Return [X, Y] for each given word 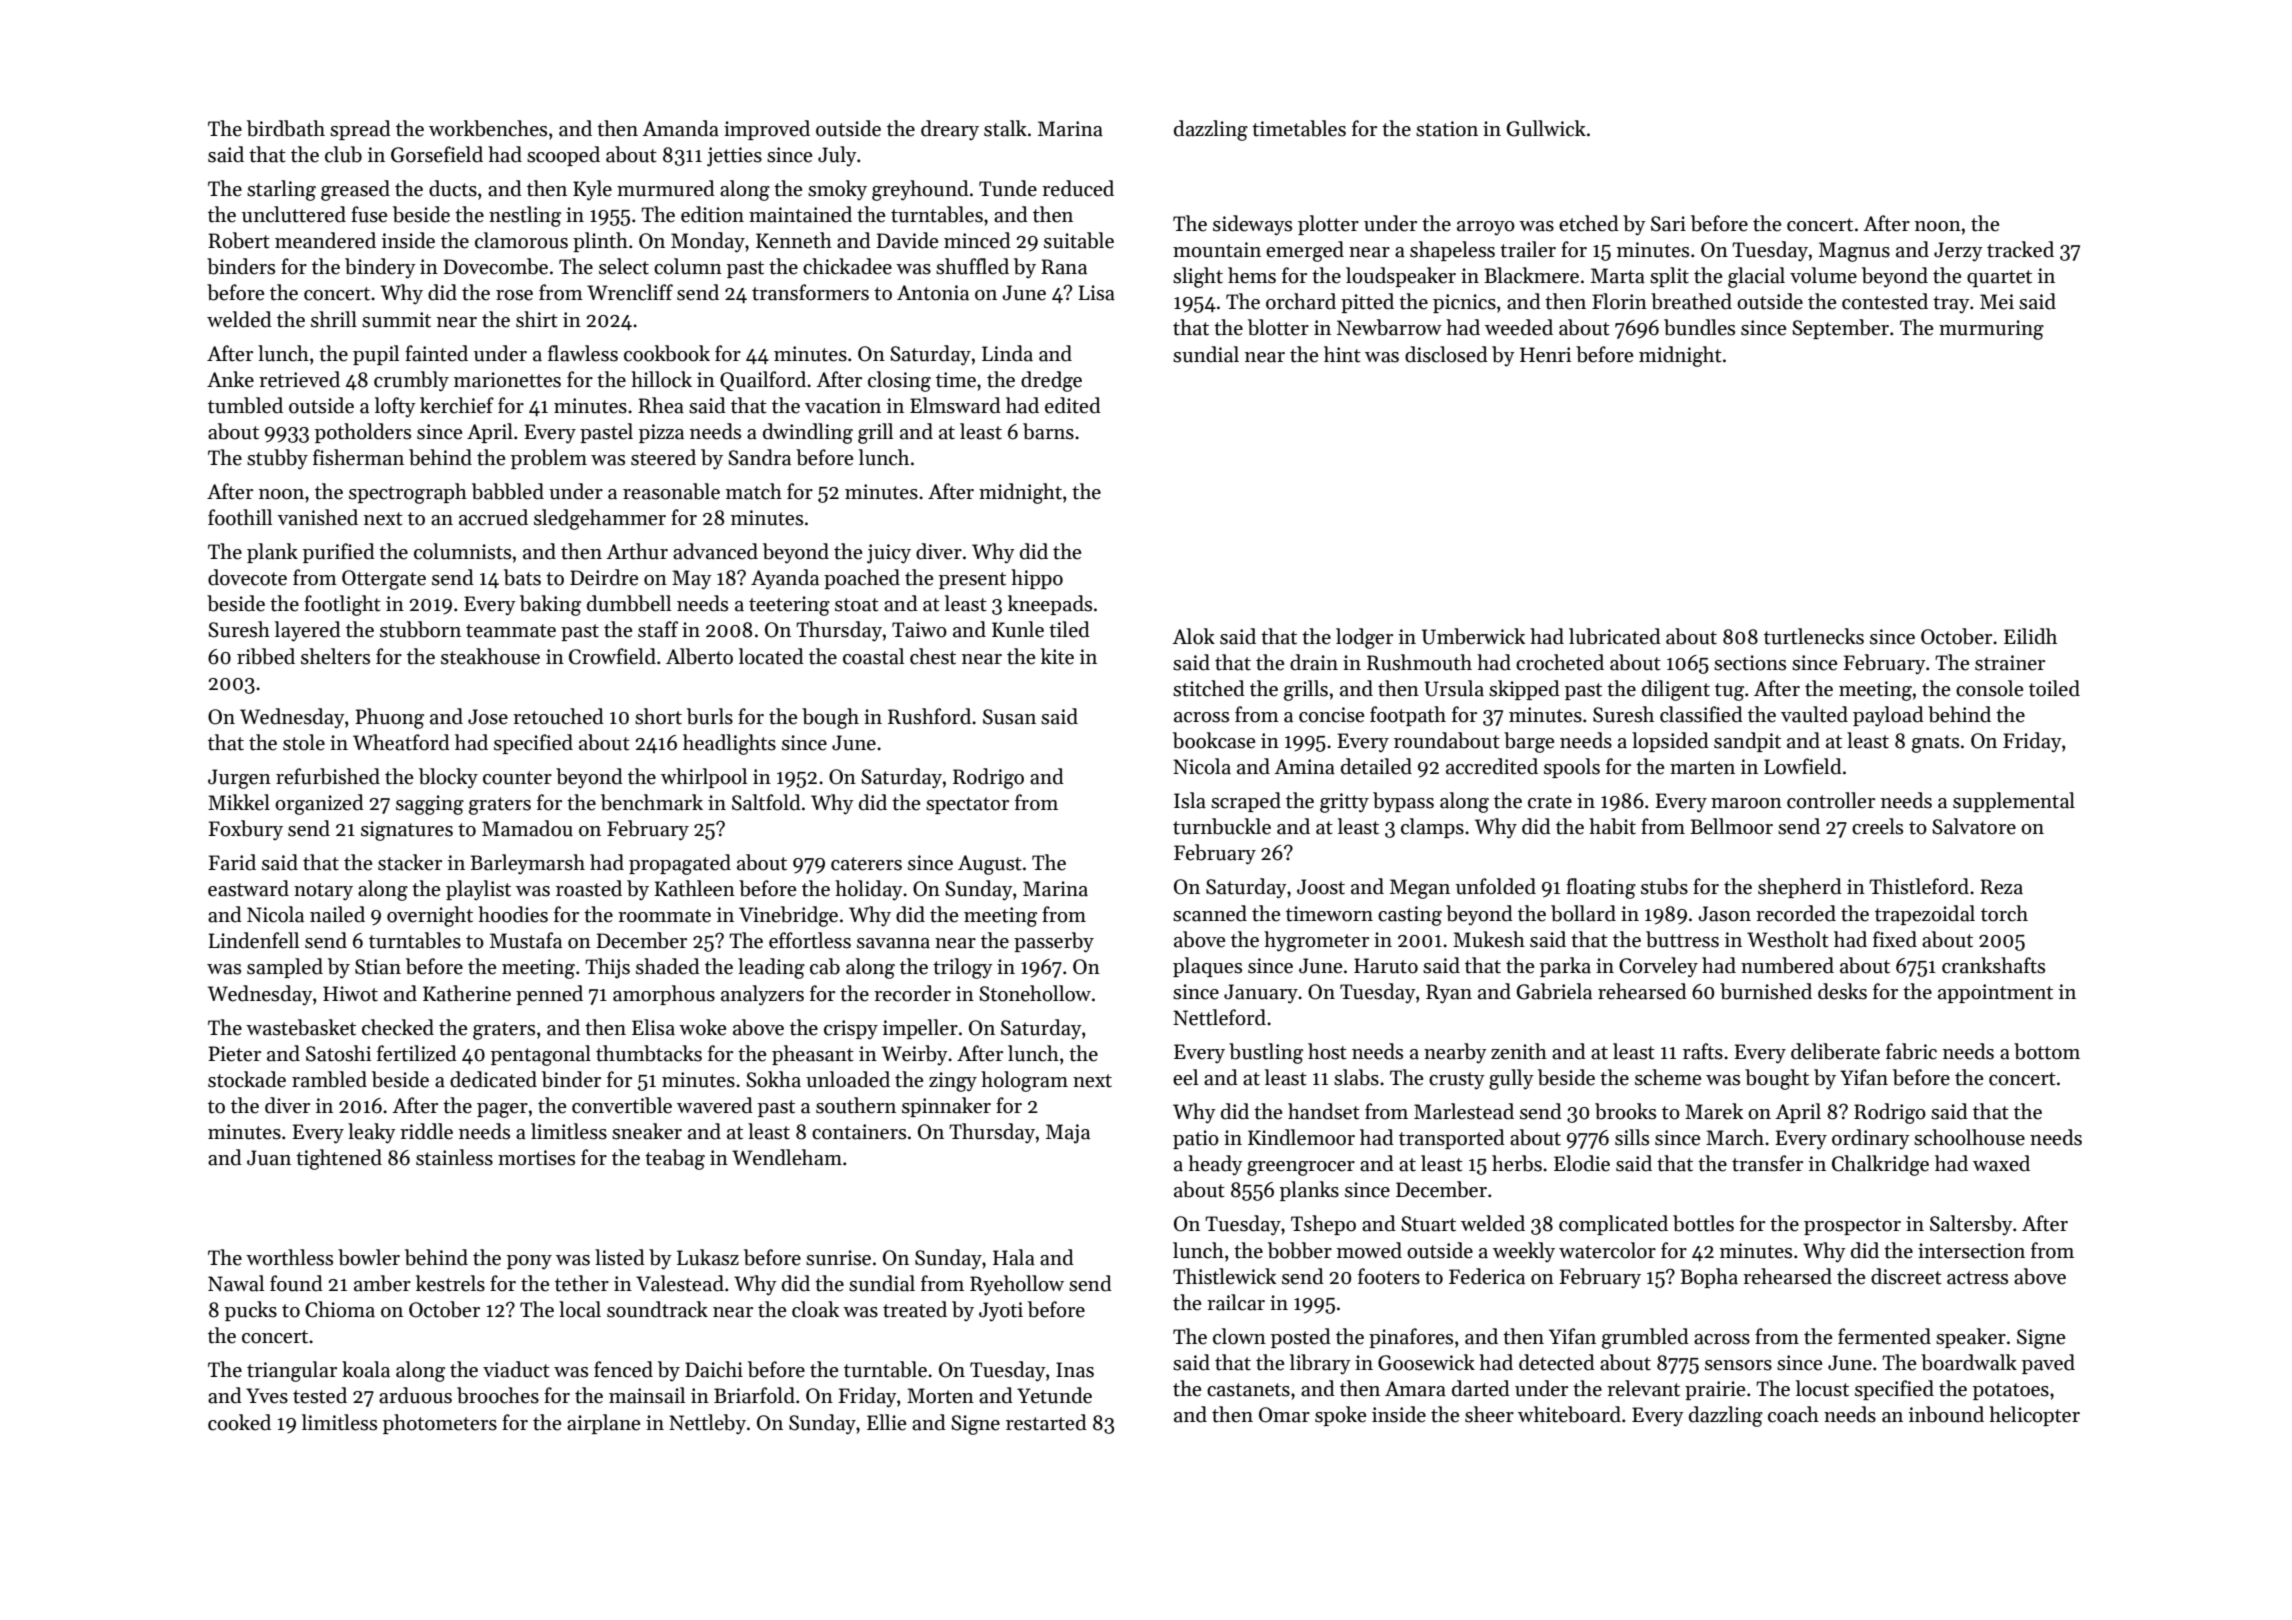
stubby [277, 459]
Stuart [1428, 1224]
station [1447, 129]
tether [582, 1283]
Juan [269, 1158]
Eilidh [2030, 636]
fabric [1911, 1051]
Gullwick [1546, 128]
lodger [1364, 638]
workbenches [488, 128]
